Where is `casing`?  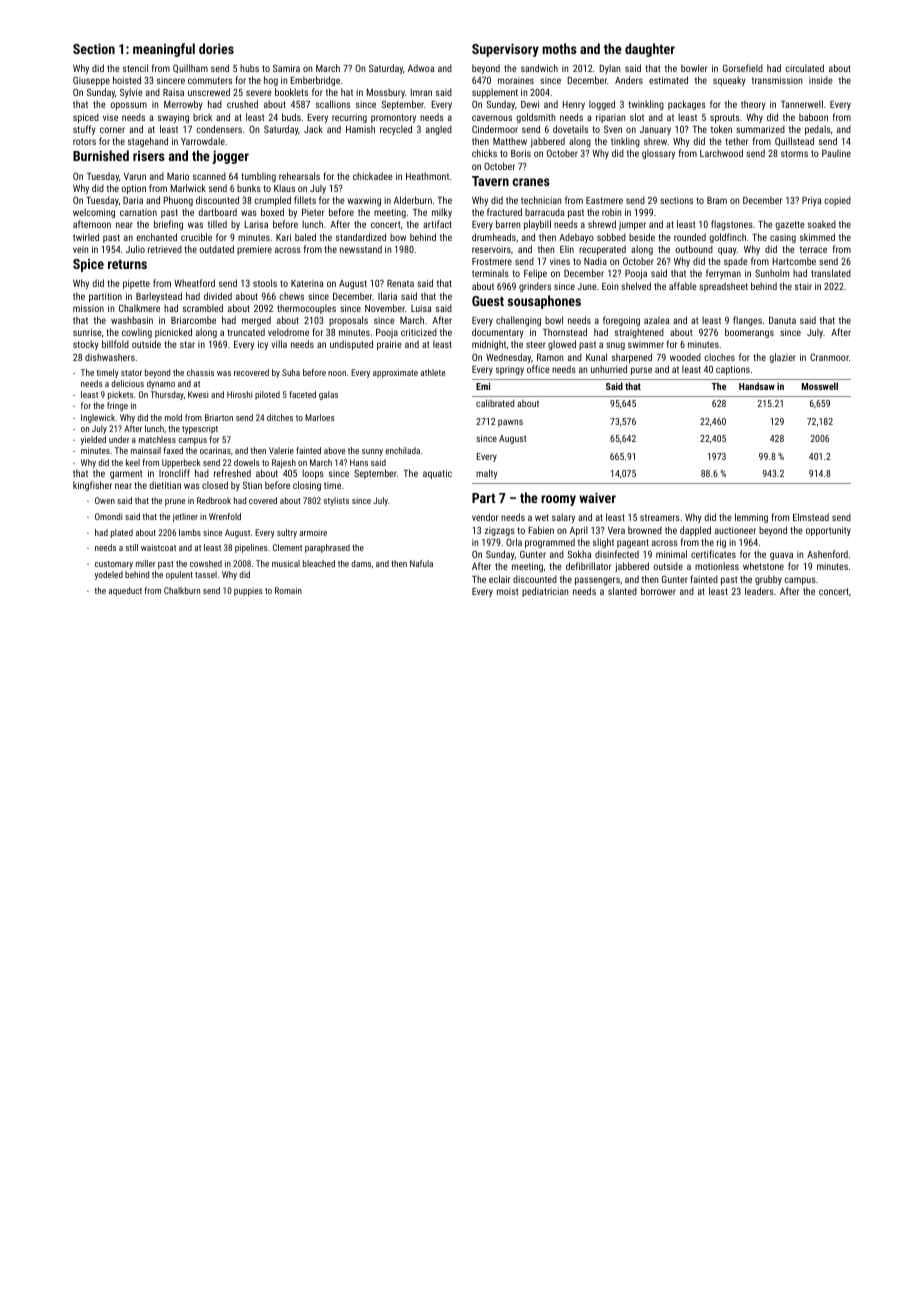
casing is located at coordinates (783, 238).
